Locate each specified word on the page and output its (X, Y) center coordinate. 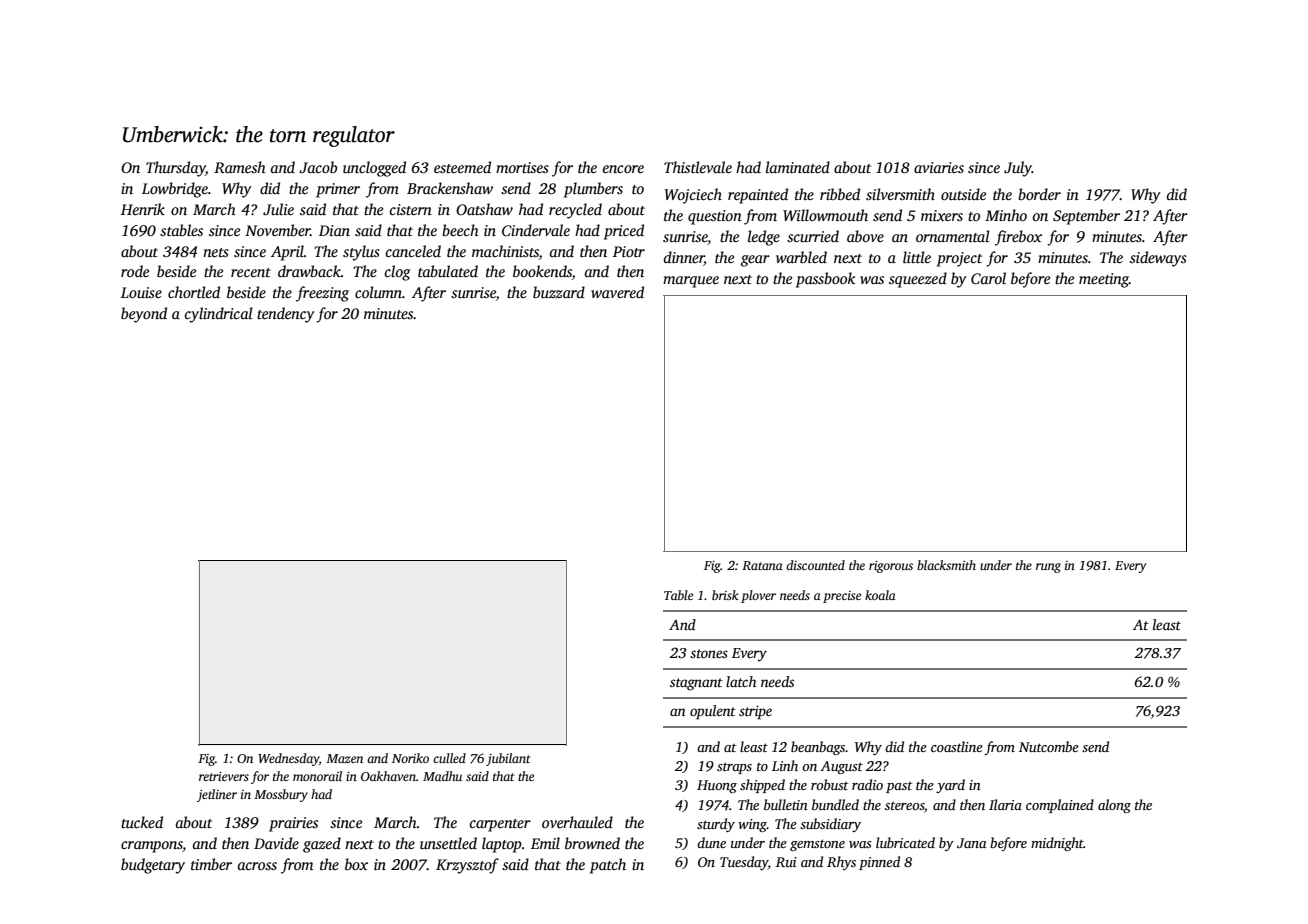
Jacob (318, 167)
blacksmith (946, 565)
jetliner (217, 795)
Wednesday (288, 759)
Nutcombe (1049, 746)
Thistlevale (698, 167)
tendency (285, 315)
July (1018, 169)
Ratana (762, 565)
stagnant (696, 684)
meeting (1104, 280)
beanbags (818, 748)
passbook (826, 280)
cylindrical (218, 315)
